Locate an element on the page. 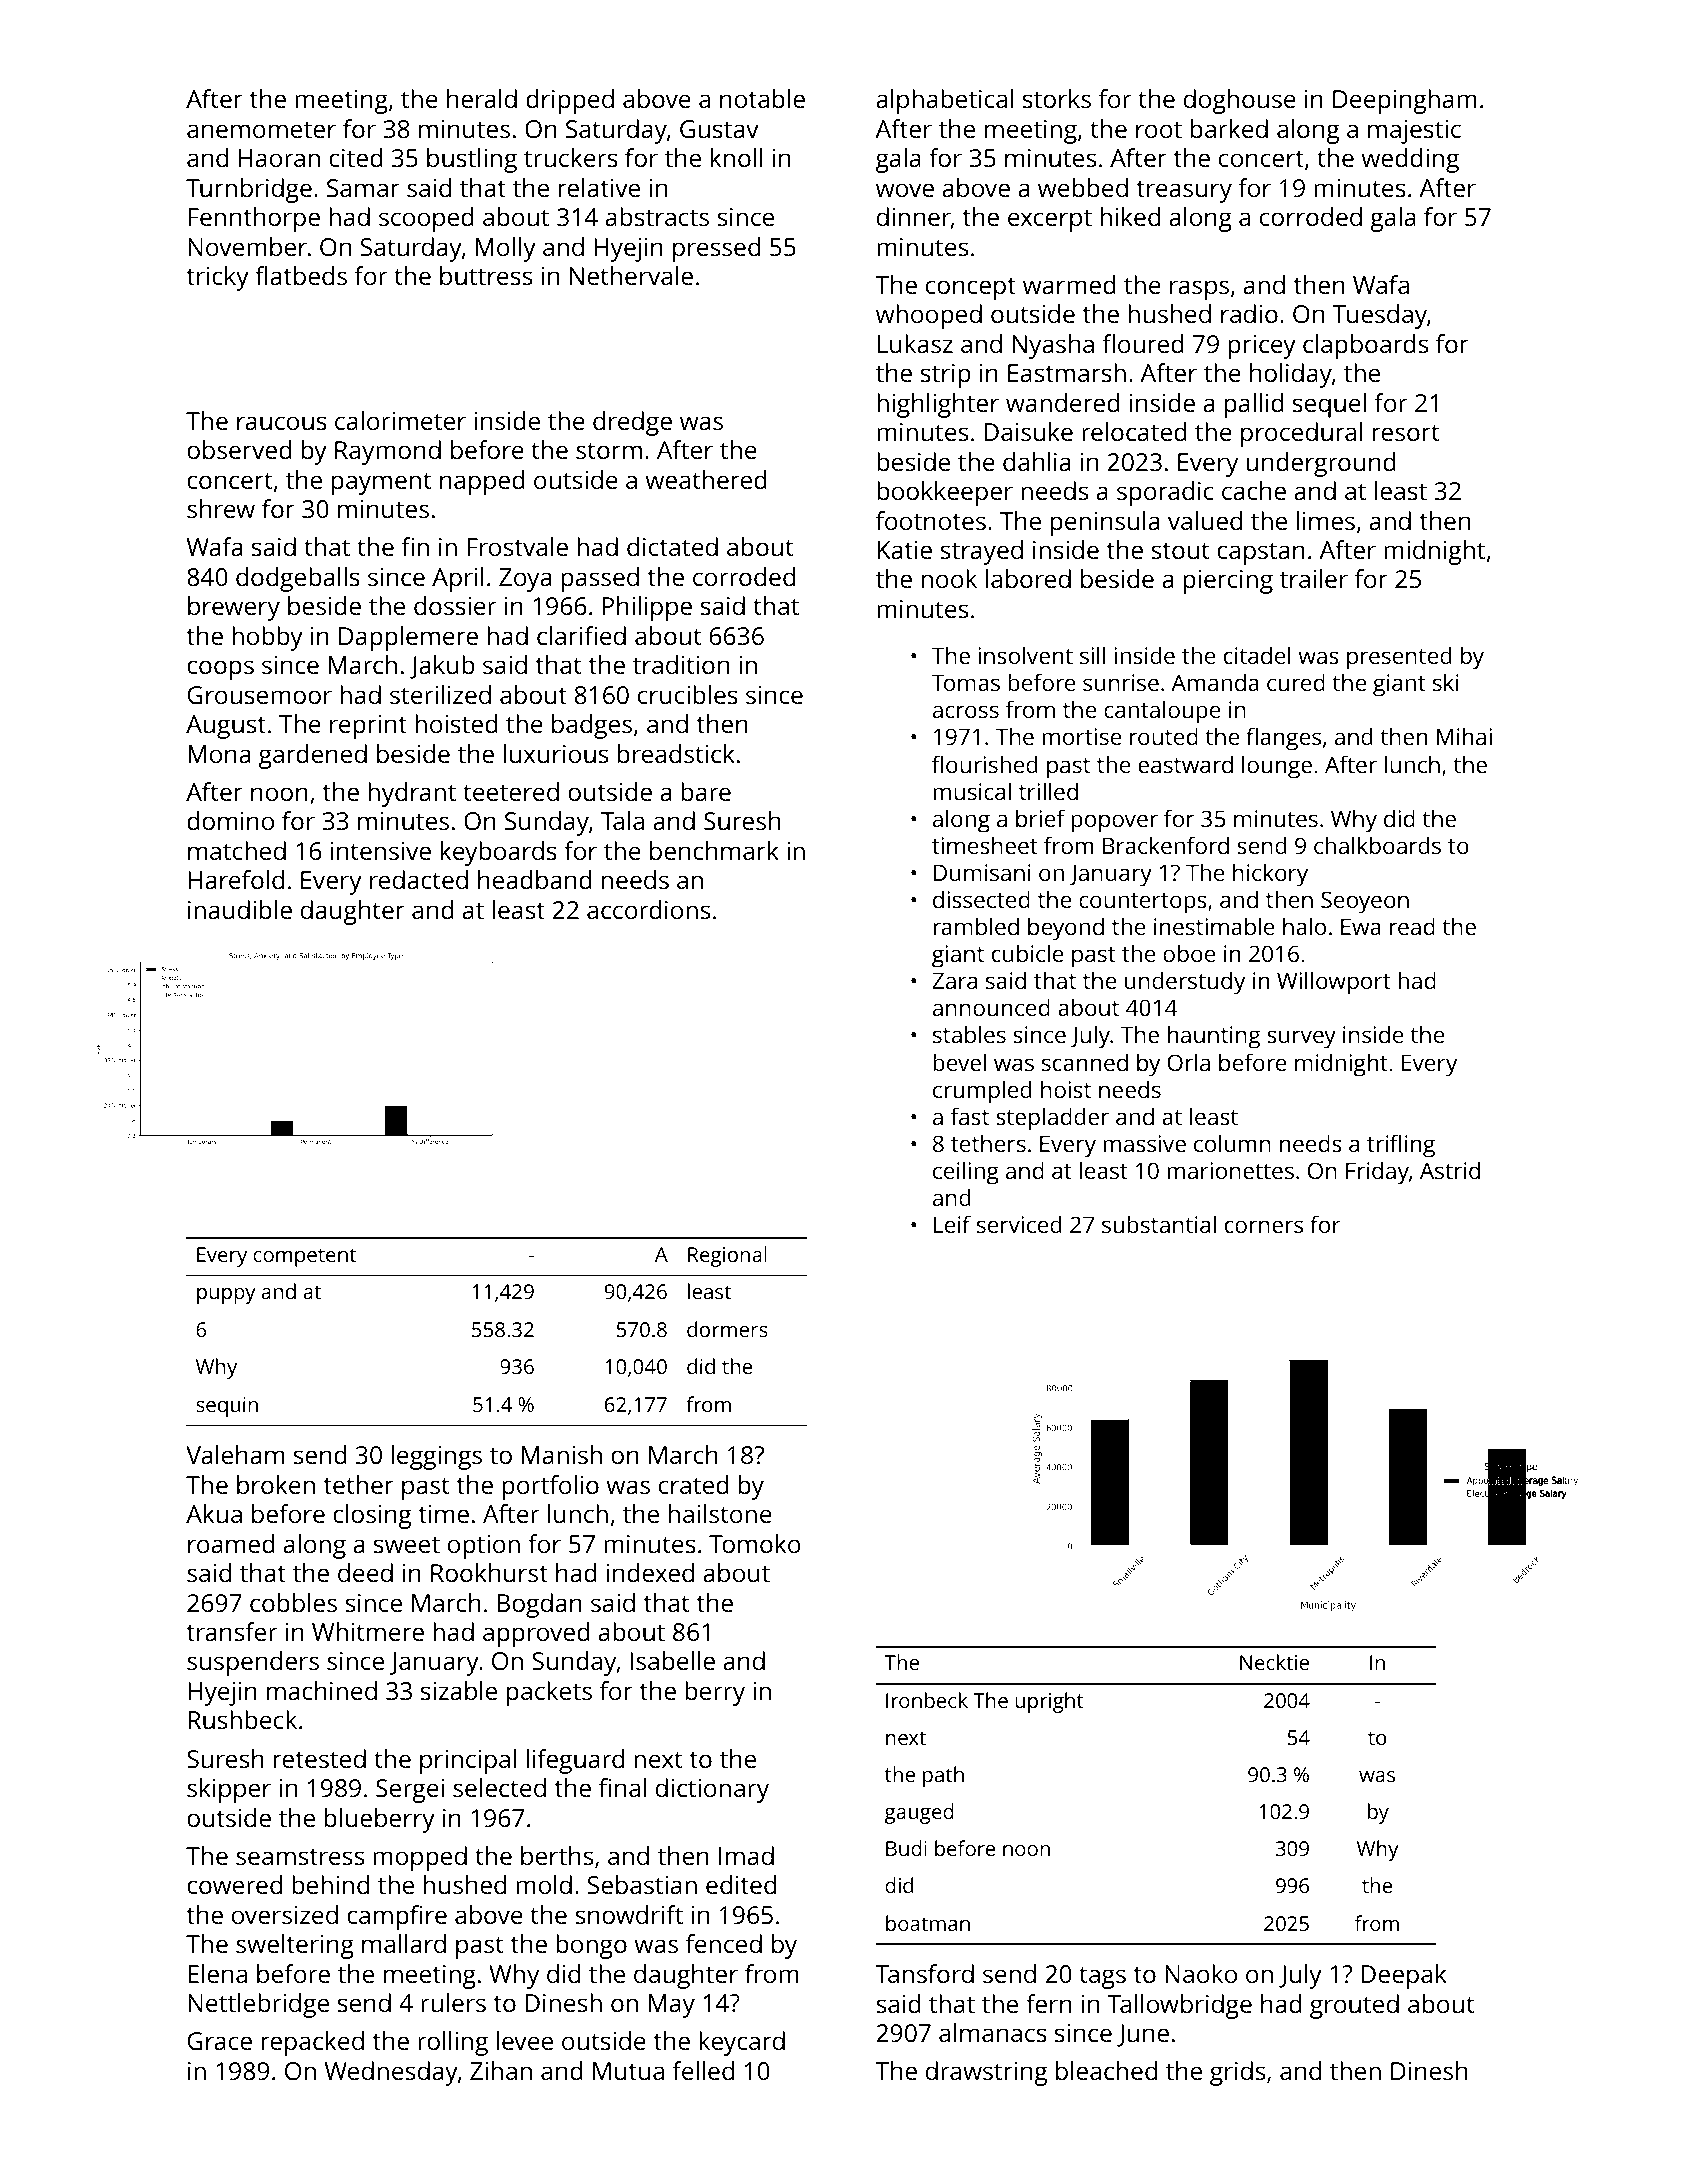 The height and width of the image is (2178, 1683). Deepingham is located at coordinates (1405, 101).
